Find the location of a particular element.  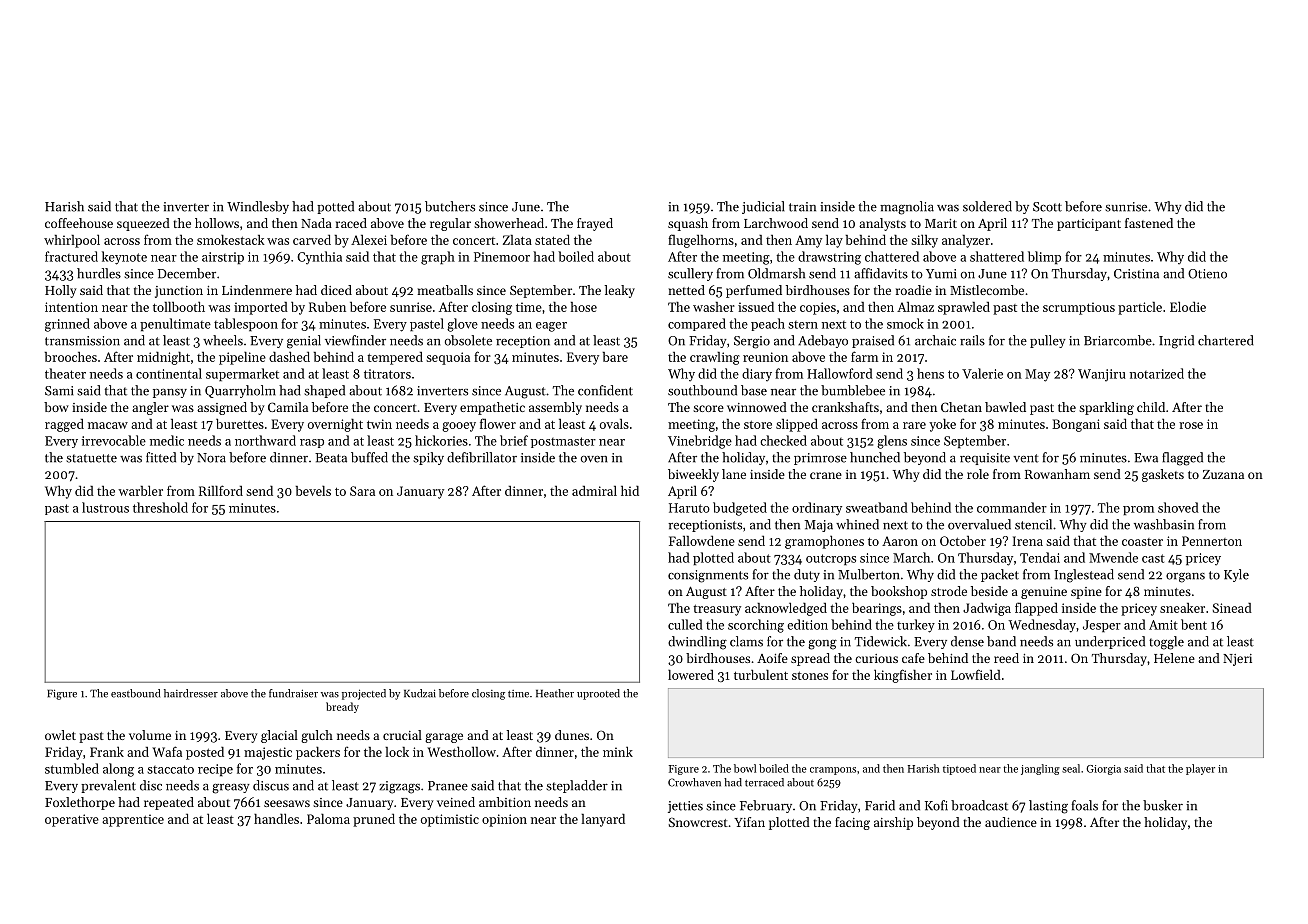

fundraiser is located at coordinates (293, 693).
